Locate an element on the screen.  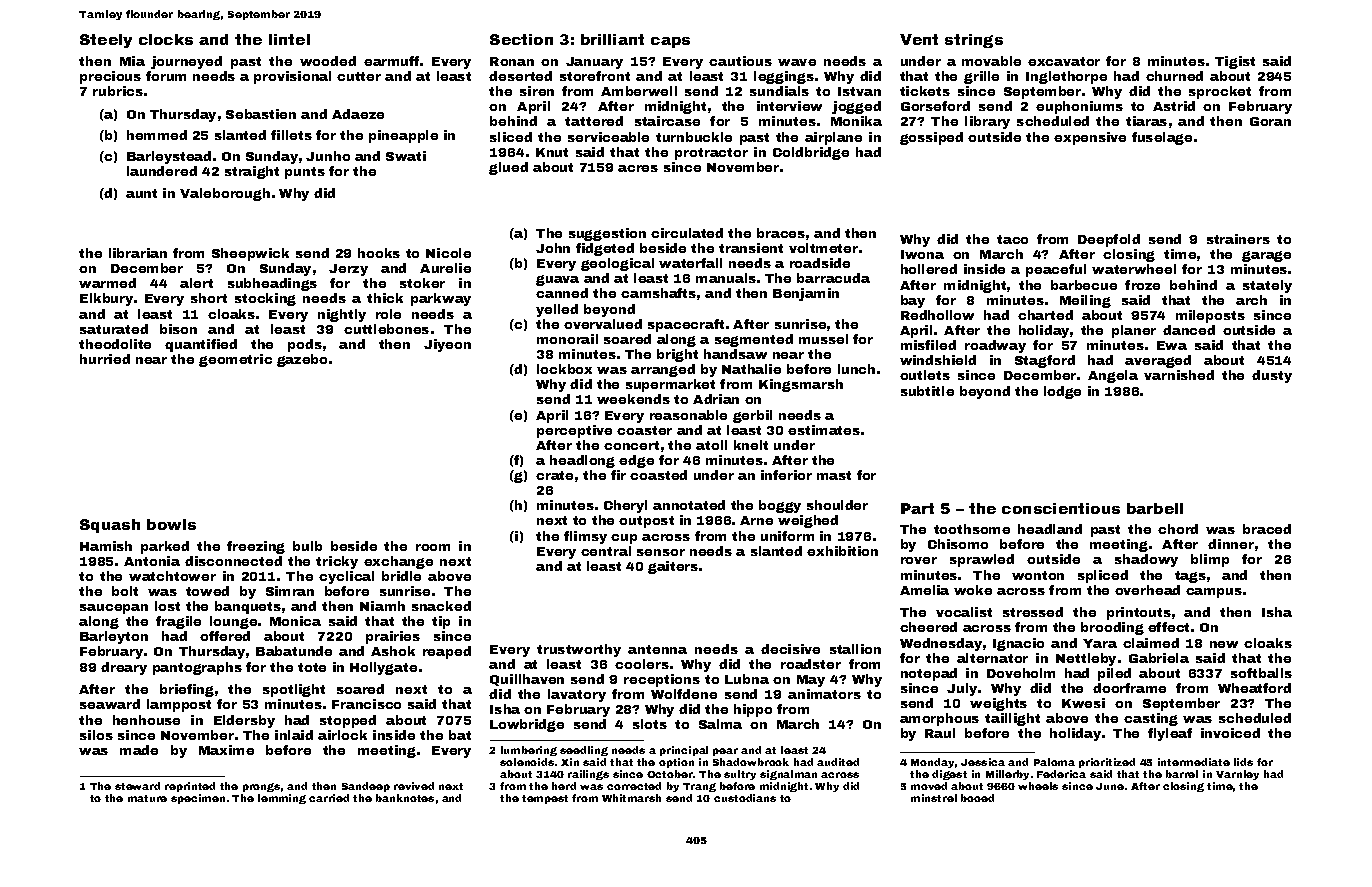
bowls is located at coordinates (171, 524).
